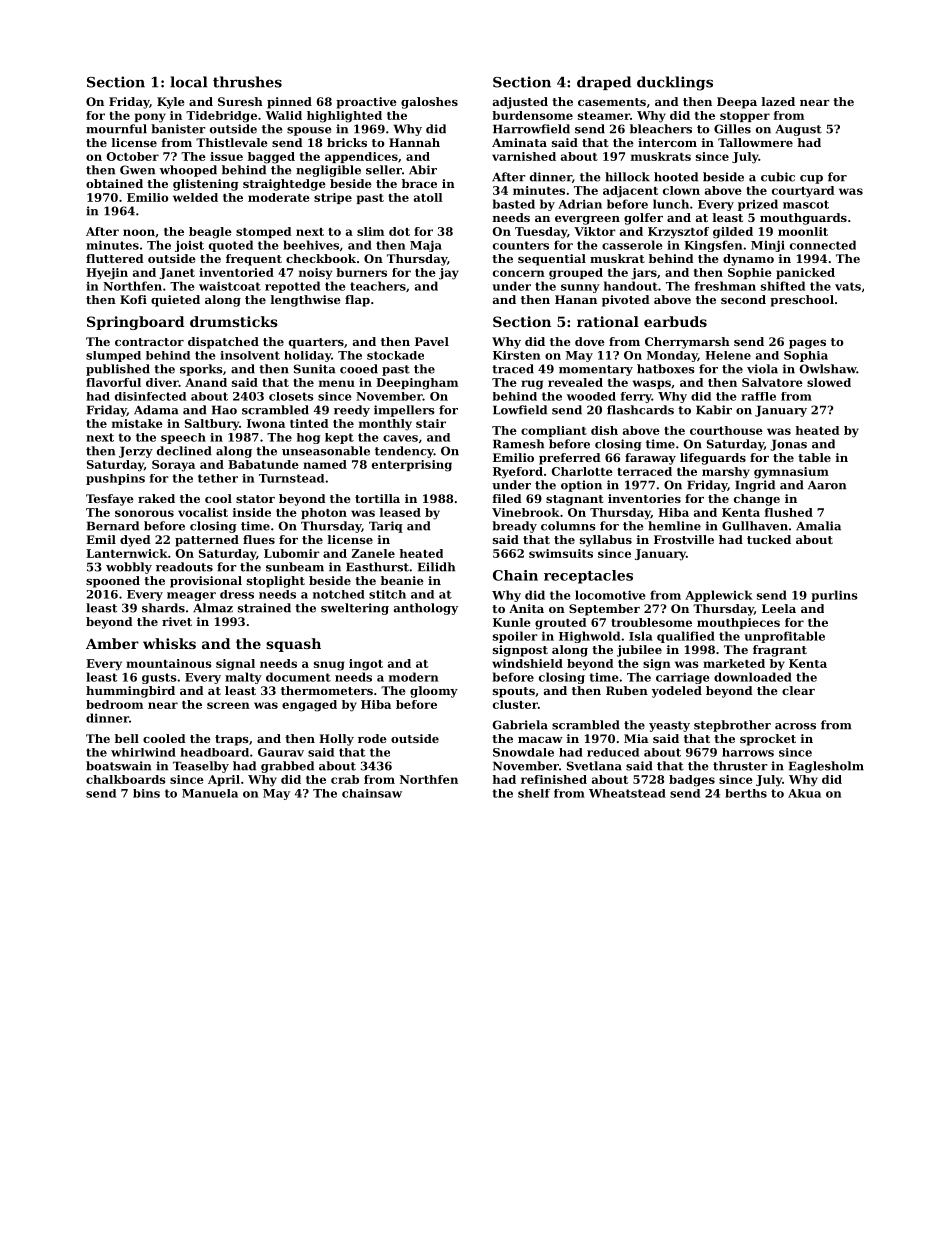  I want to click on traps, so click(232, 740).
